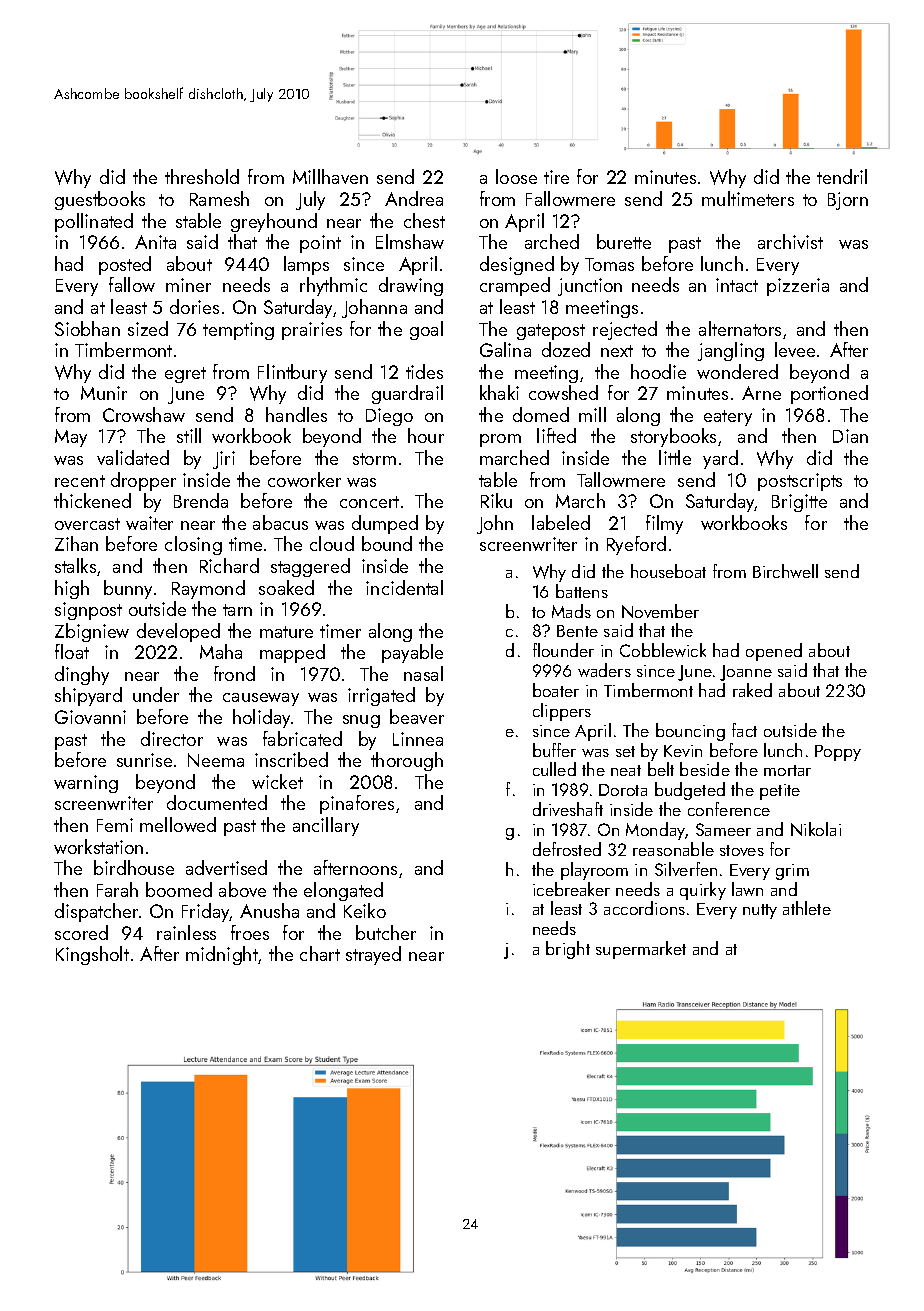 This page has width=924, height=1311. What do you see at coordinates (100, 200) in the page?
I see `guestbooks` at bounding box center [100, 200].
